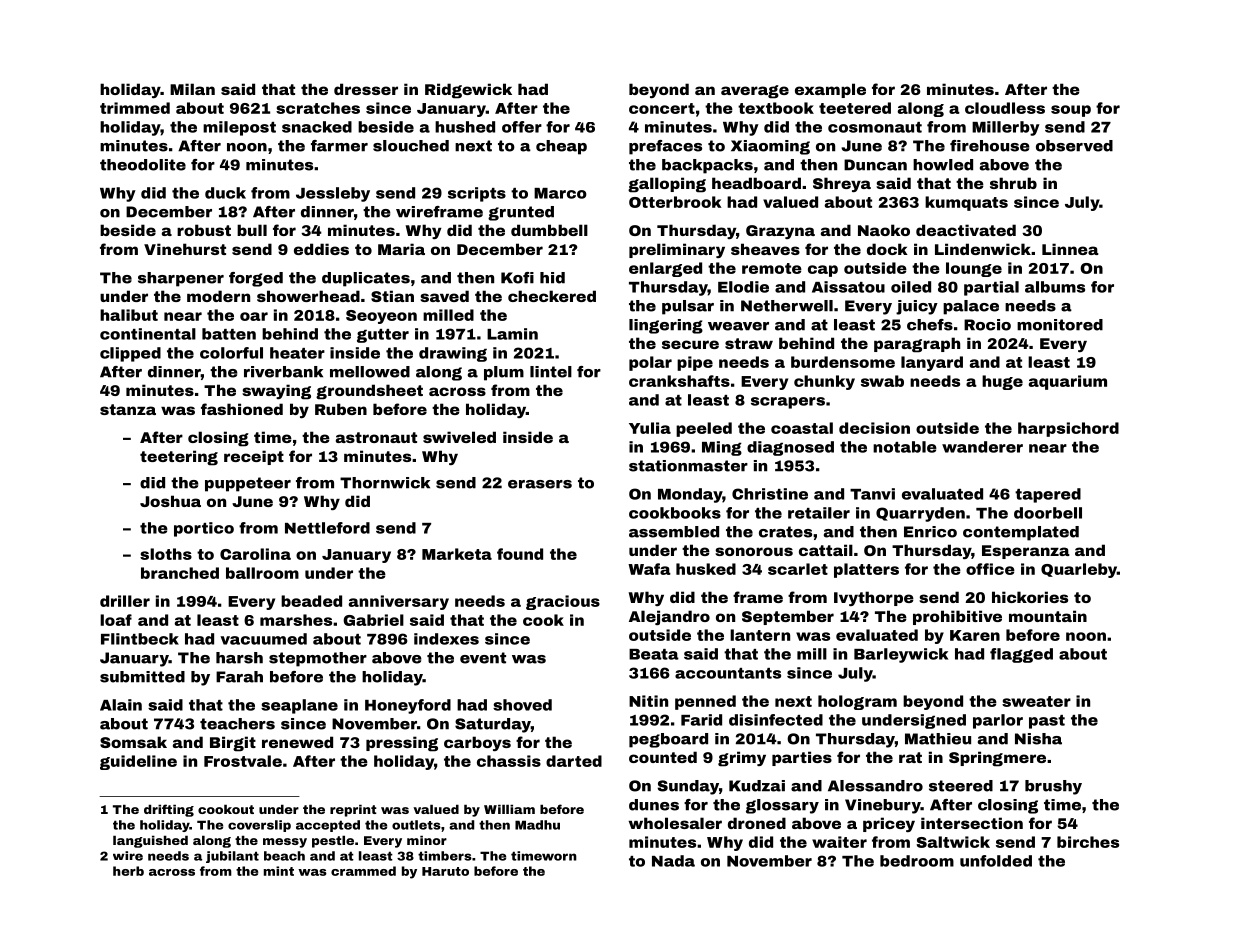 Image resolution: width=1233 pixels, height=952 pixels. I want to click on modern, so click(218, 296).
